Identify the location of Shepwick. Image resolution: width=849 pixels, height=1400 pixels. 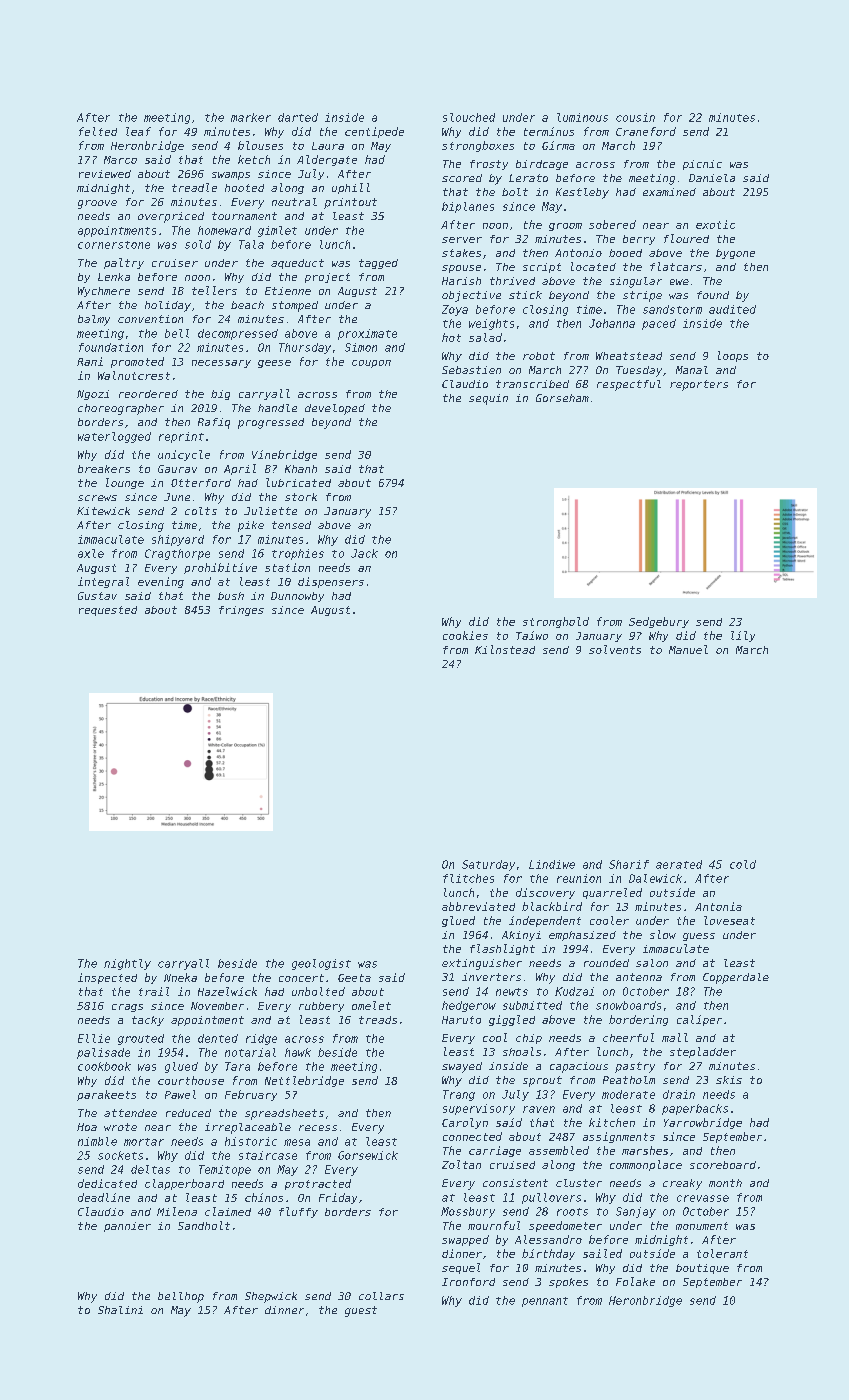
(271, 1297).
